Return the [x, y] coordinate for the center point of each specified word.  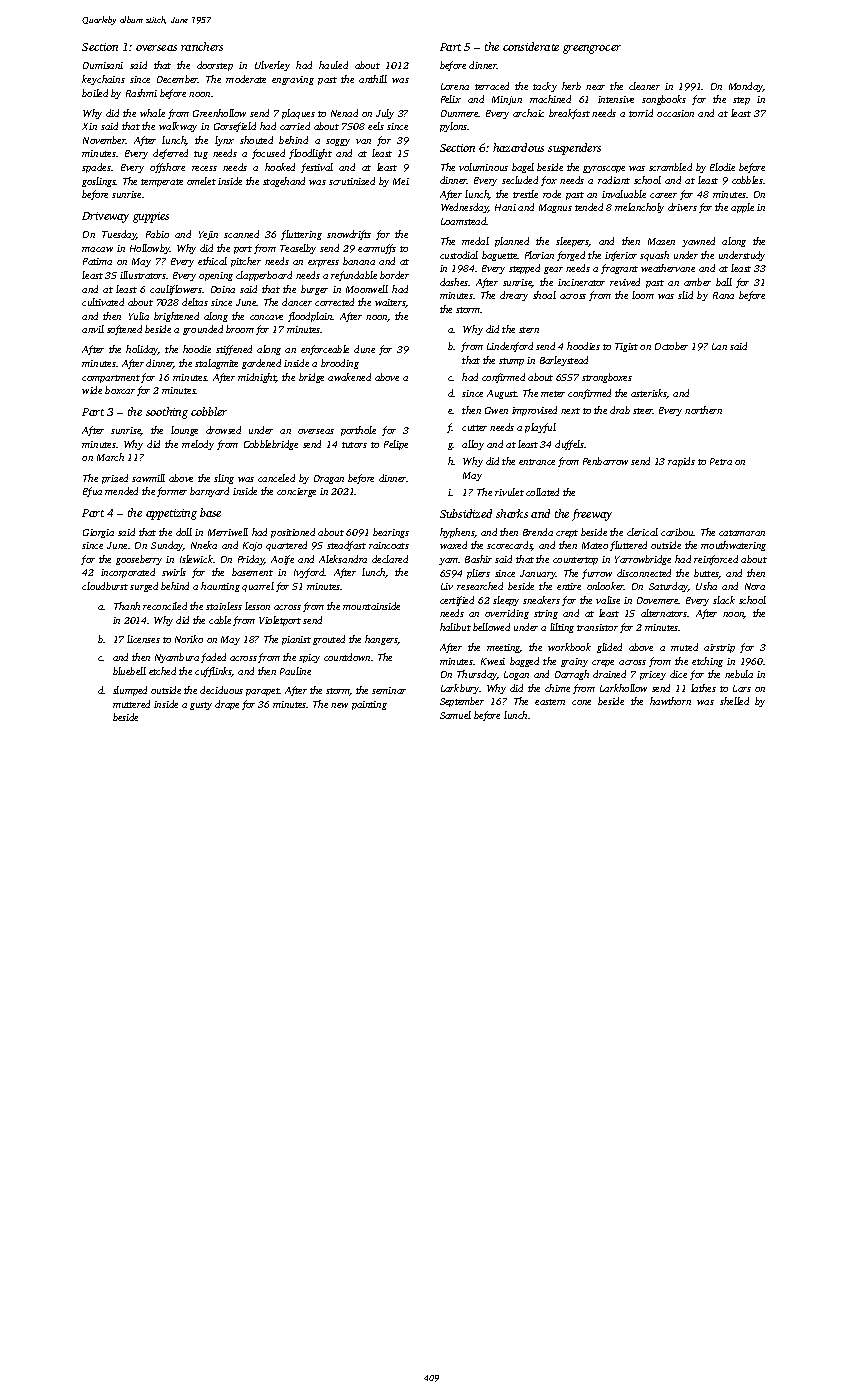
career [663, 195]
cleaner [644, 86]
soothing [167, 413]
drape [227, 705]
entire [569, 586]
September [462, 702]
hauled [333, 65]
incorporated [128, 573]
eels [376, 126]
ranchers [202, 46]
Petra [721, 461]
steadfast [346, 546]
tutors [354, 445]
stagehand [284, 182]
